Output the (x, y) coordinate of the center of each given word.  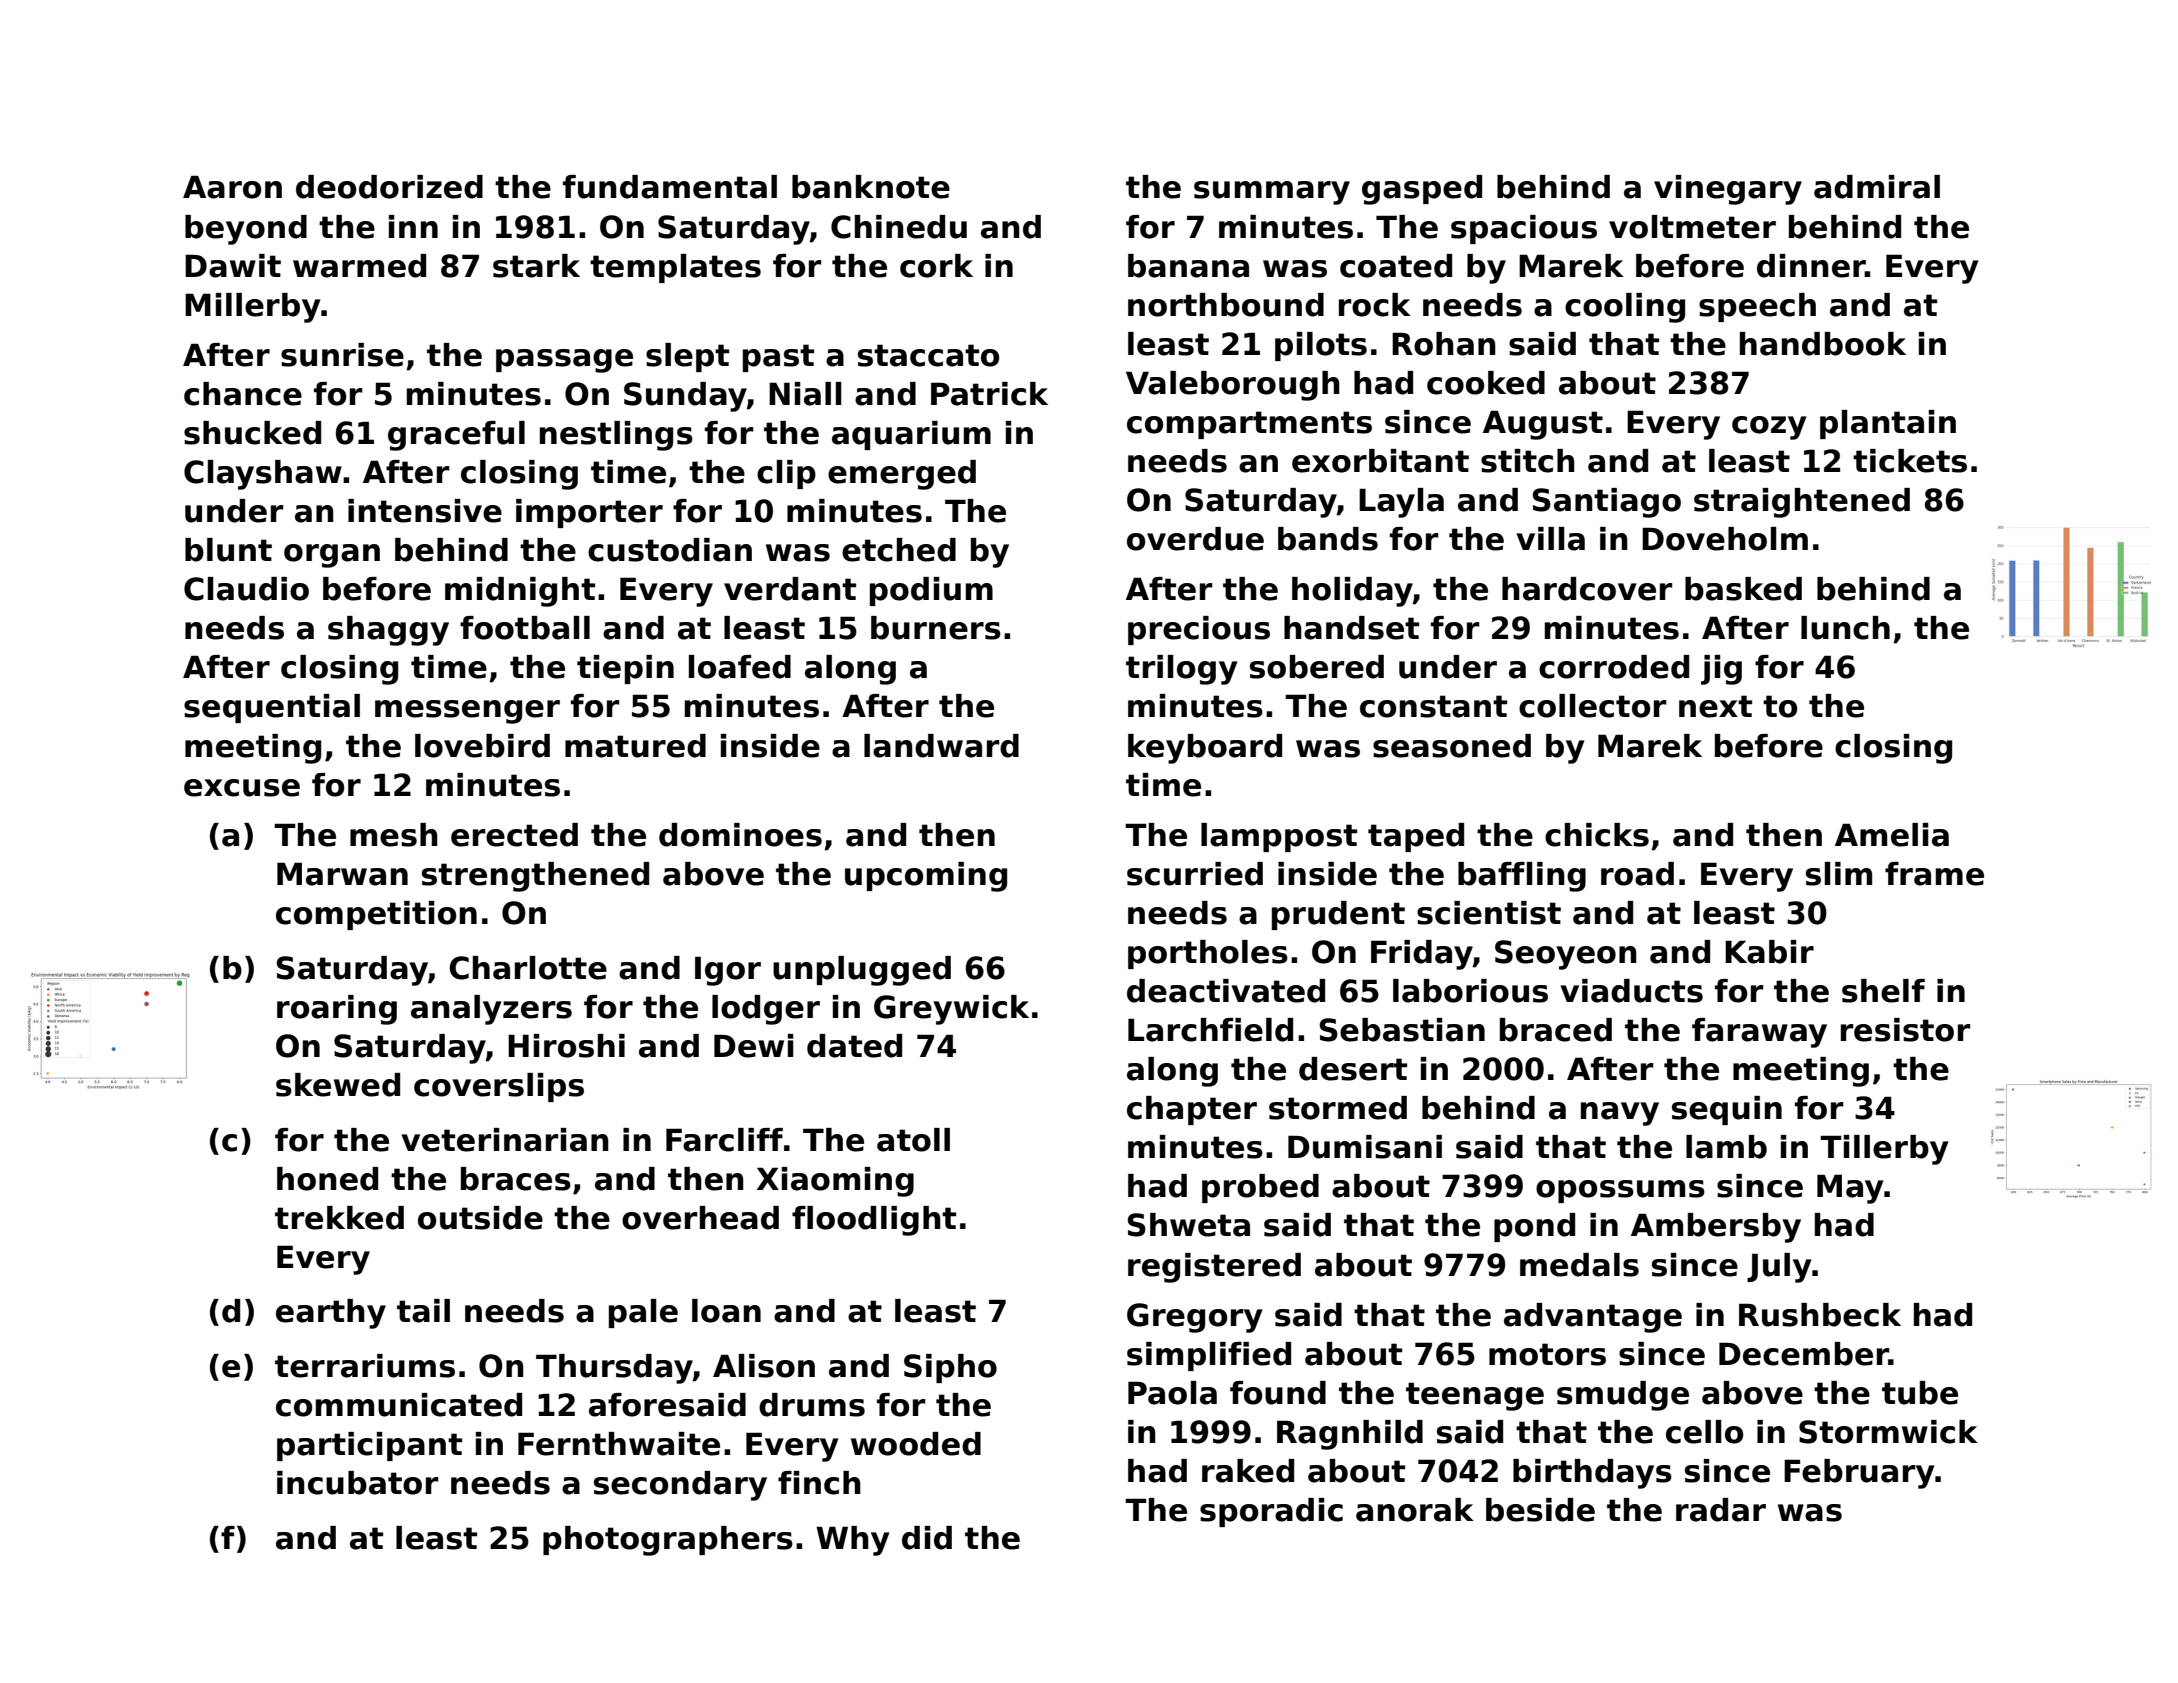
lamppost (1279, 837)
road (1637, 874)
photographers (668, 1541)
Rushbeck (1820, 1315)
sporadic (1271, 1512)
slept (687, 357)
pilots (1321, 346)
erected (514, 835)
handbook (1823, 344)
